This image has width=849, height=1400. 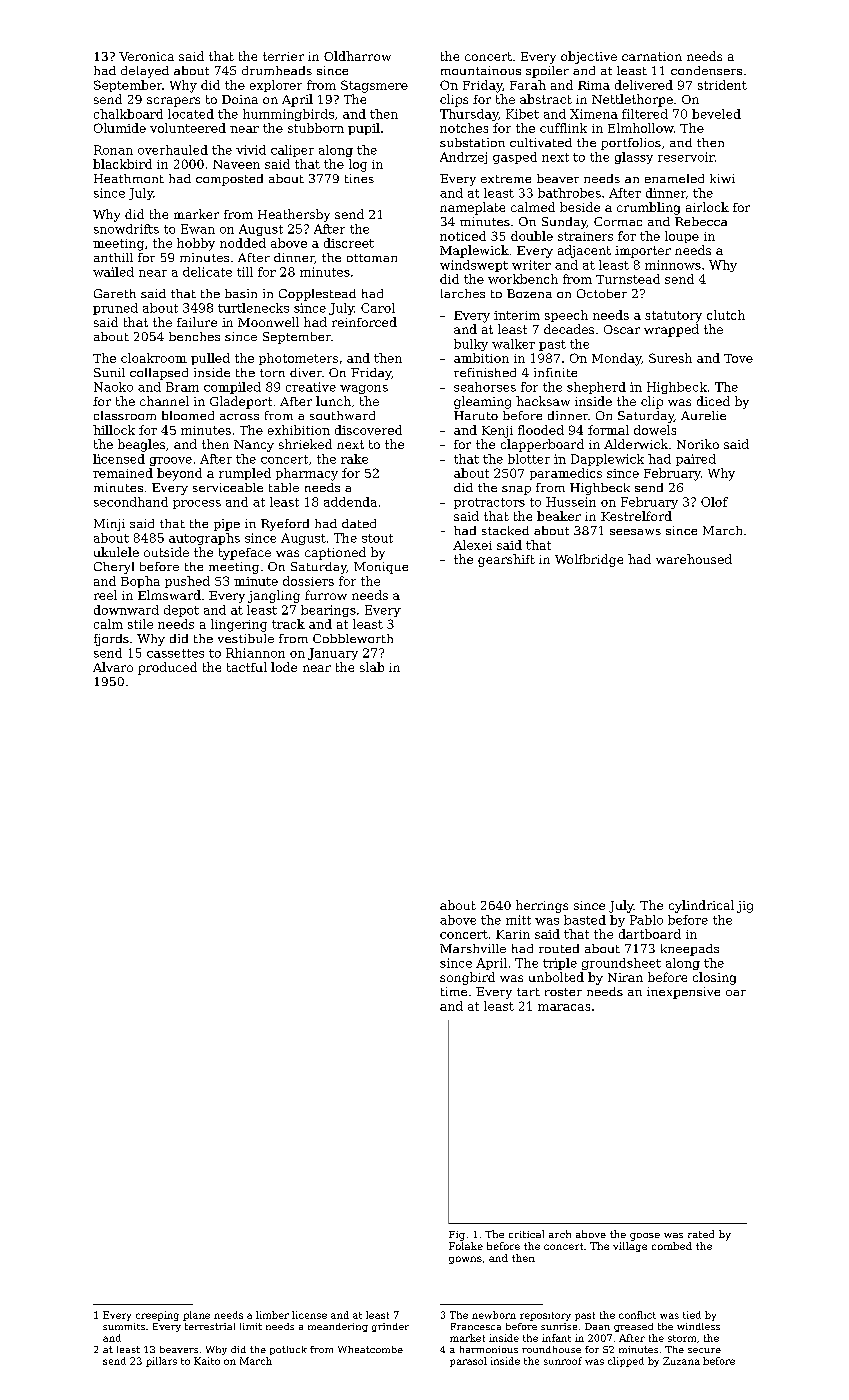 I want to click on produced, so click(x=167, y=668).
